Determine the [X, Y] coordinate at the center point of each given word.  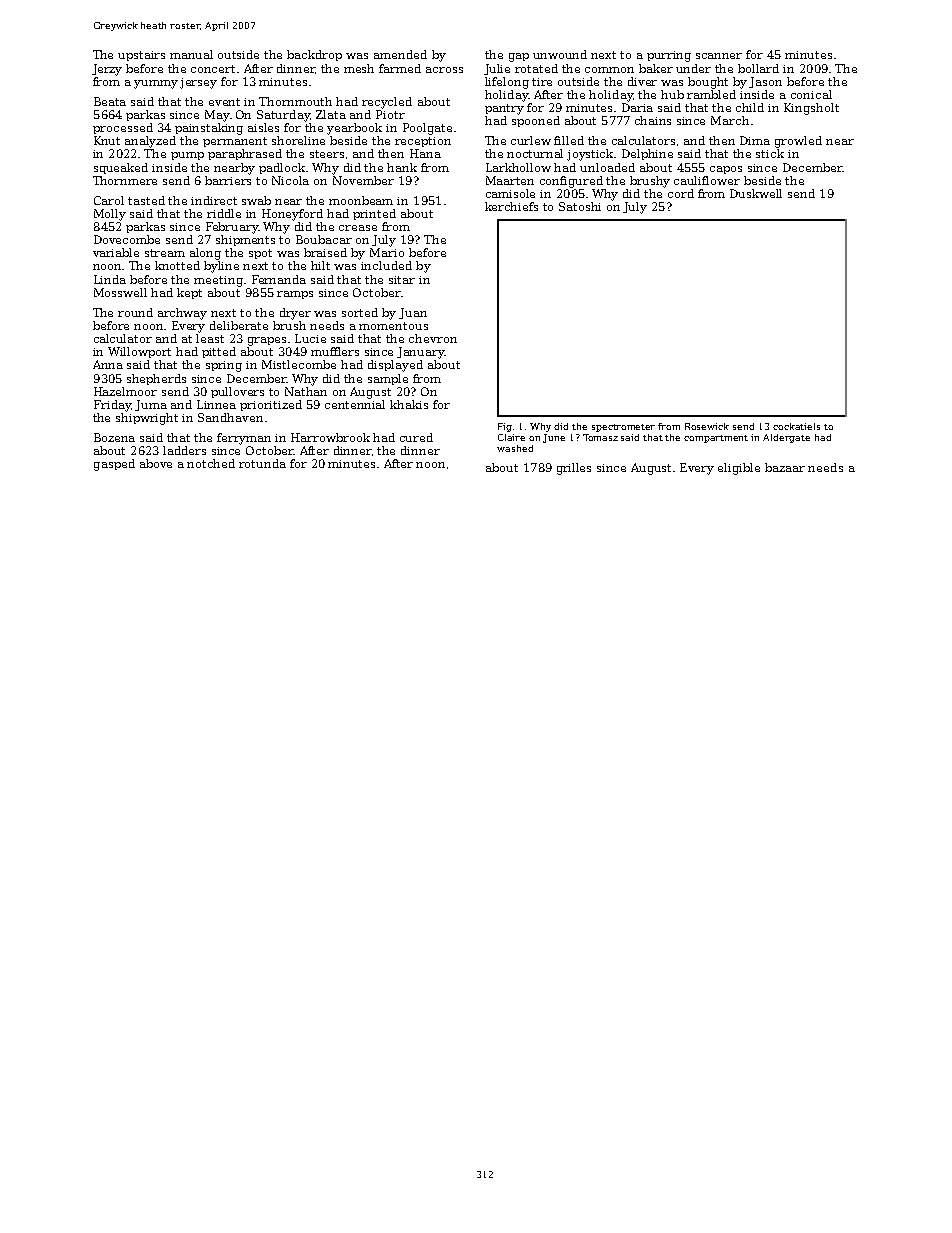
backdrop [314, 55]
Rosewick [707, 426]
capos [726, 170]
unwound [560, 54]
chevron [433, 338]
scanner [719, 56]
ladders [184, 450]
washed [515, 448]
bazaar [785, 467]
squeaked [121, 168]
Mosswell [120, 292]
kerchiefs [511, 206]
